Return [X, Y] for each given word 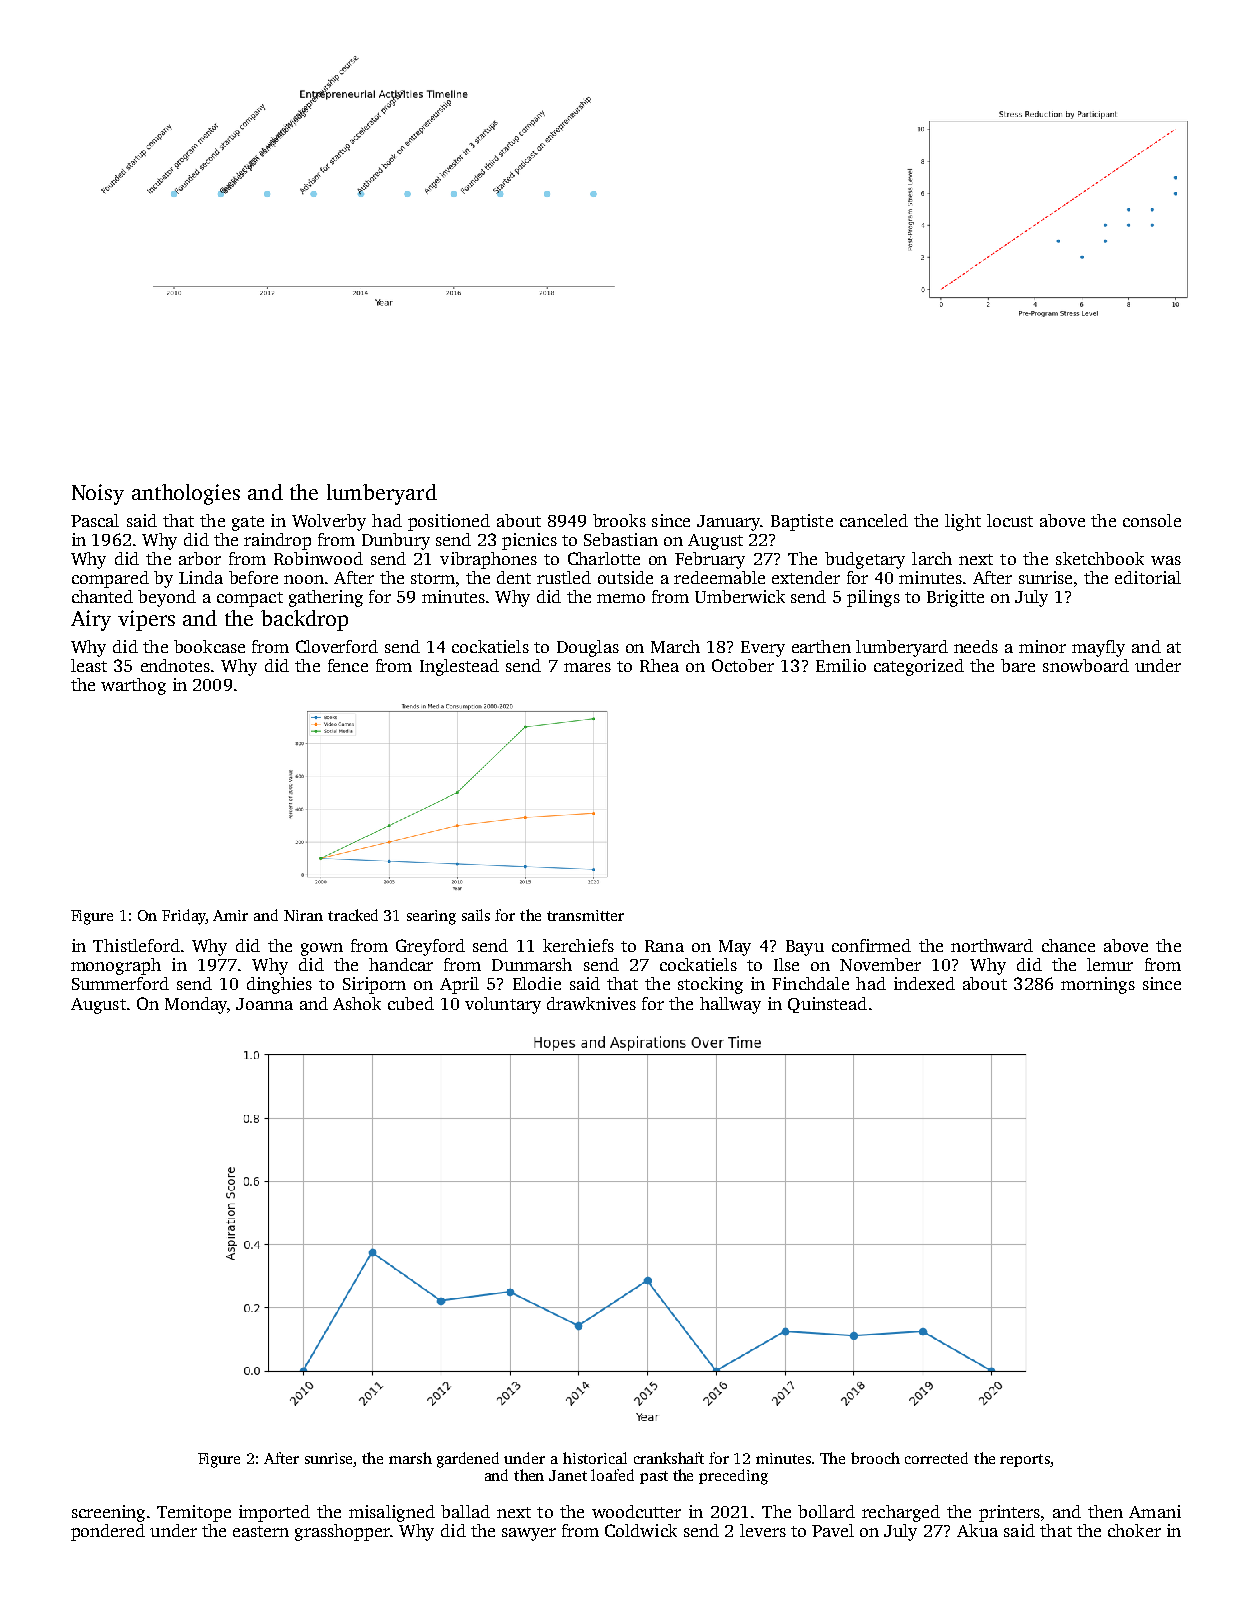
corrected [936, 1458]
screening [108, 1513]
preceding [733, 1477]
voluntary [503, 1005]
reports [1025, 1460]
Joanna [264, 1004]
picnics [529, 541]
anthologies [186, 494]
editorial [1148, 577]
